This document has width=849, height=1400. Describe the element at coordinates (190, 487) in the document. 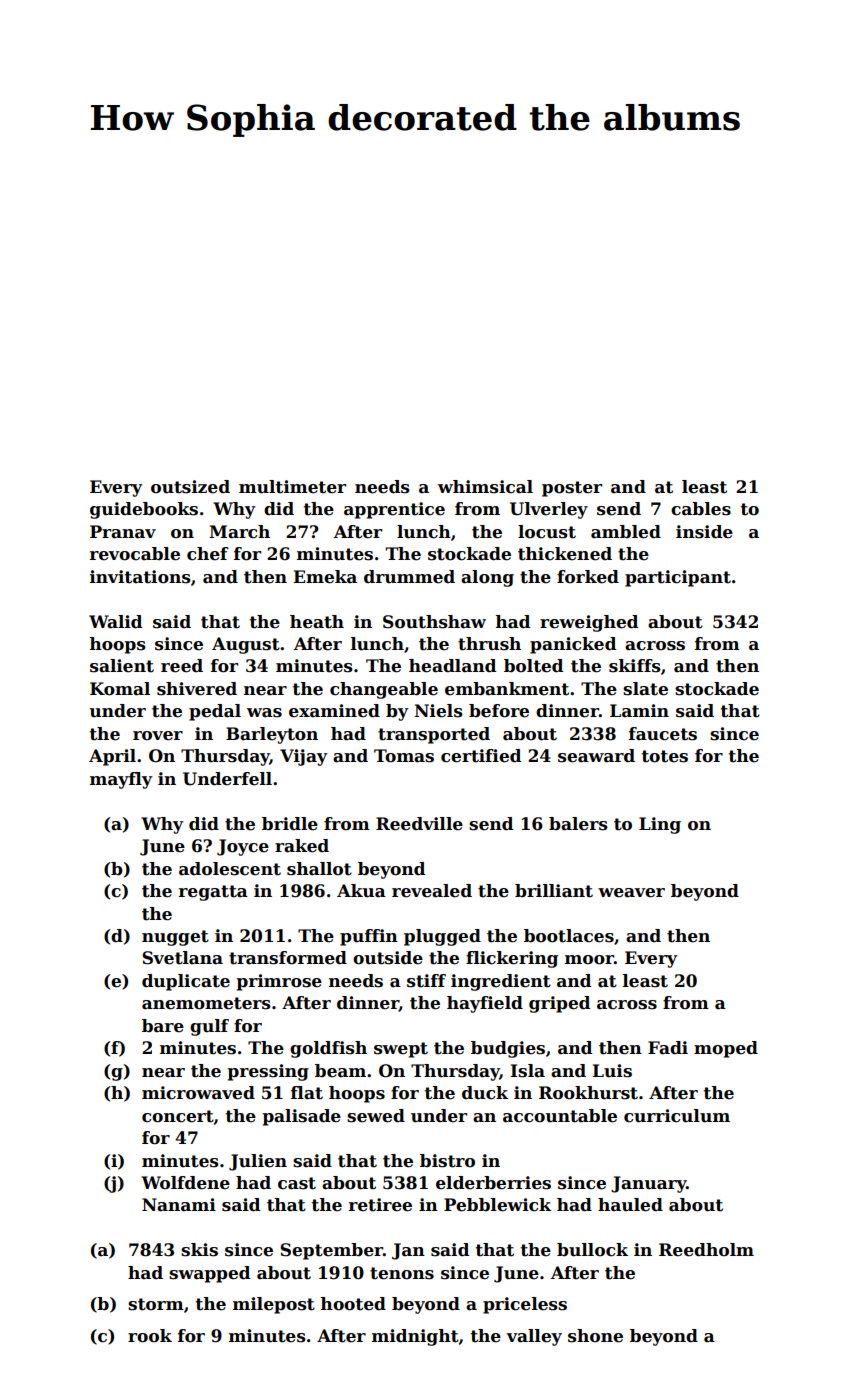

I see `outsized` at that location.
